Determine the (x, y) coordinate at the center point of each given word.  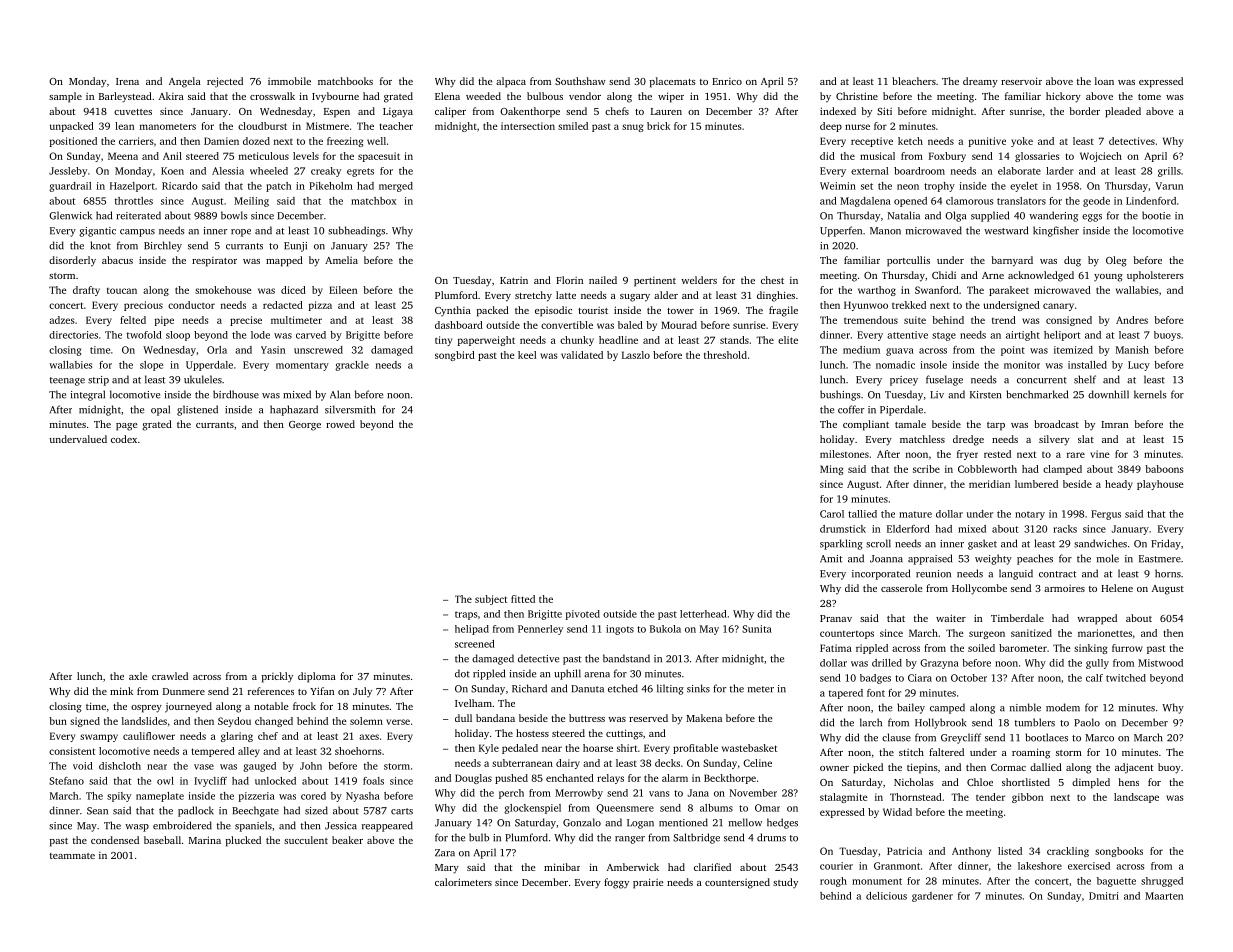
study (785, 883)
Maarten (1164, 896)
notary (1030, 515)
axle (138, 676)
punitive (987, 142)
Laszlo (636, 355)
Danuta (587, 689)
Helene (1117, 588)
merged (396, 187)
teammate (72, 856)
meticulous (264, 156)
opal (160, 410)
